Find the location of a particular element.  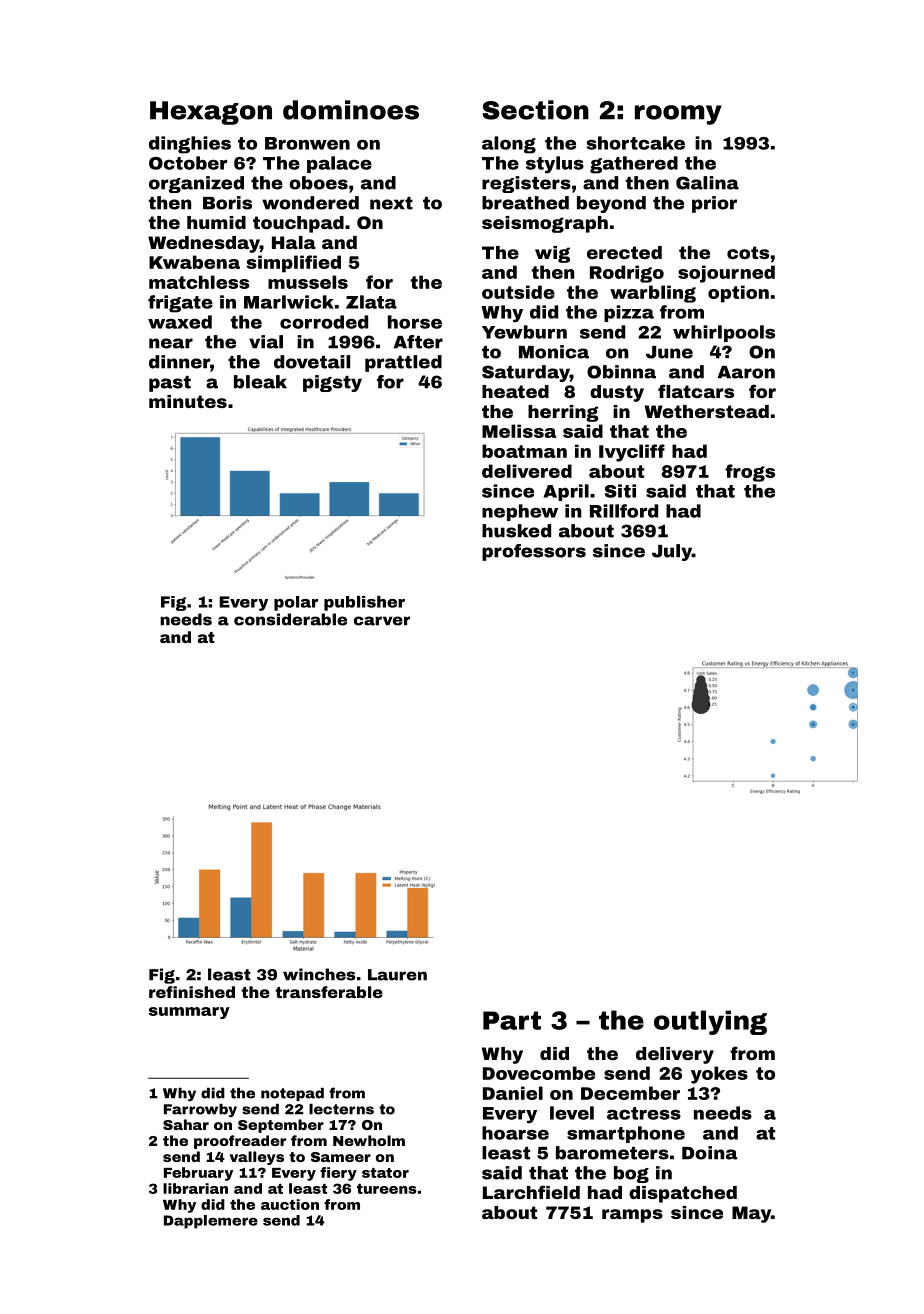

Hexagon is located at coordinates (211, 113).
